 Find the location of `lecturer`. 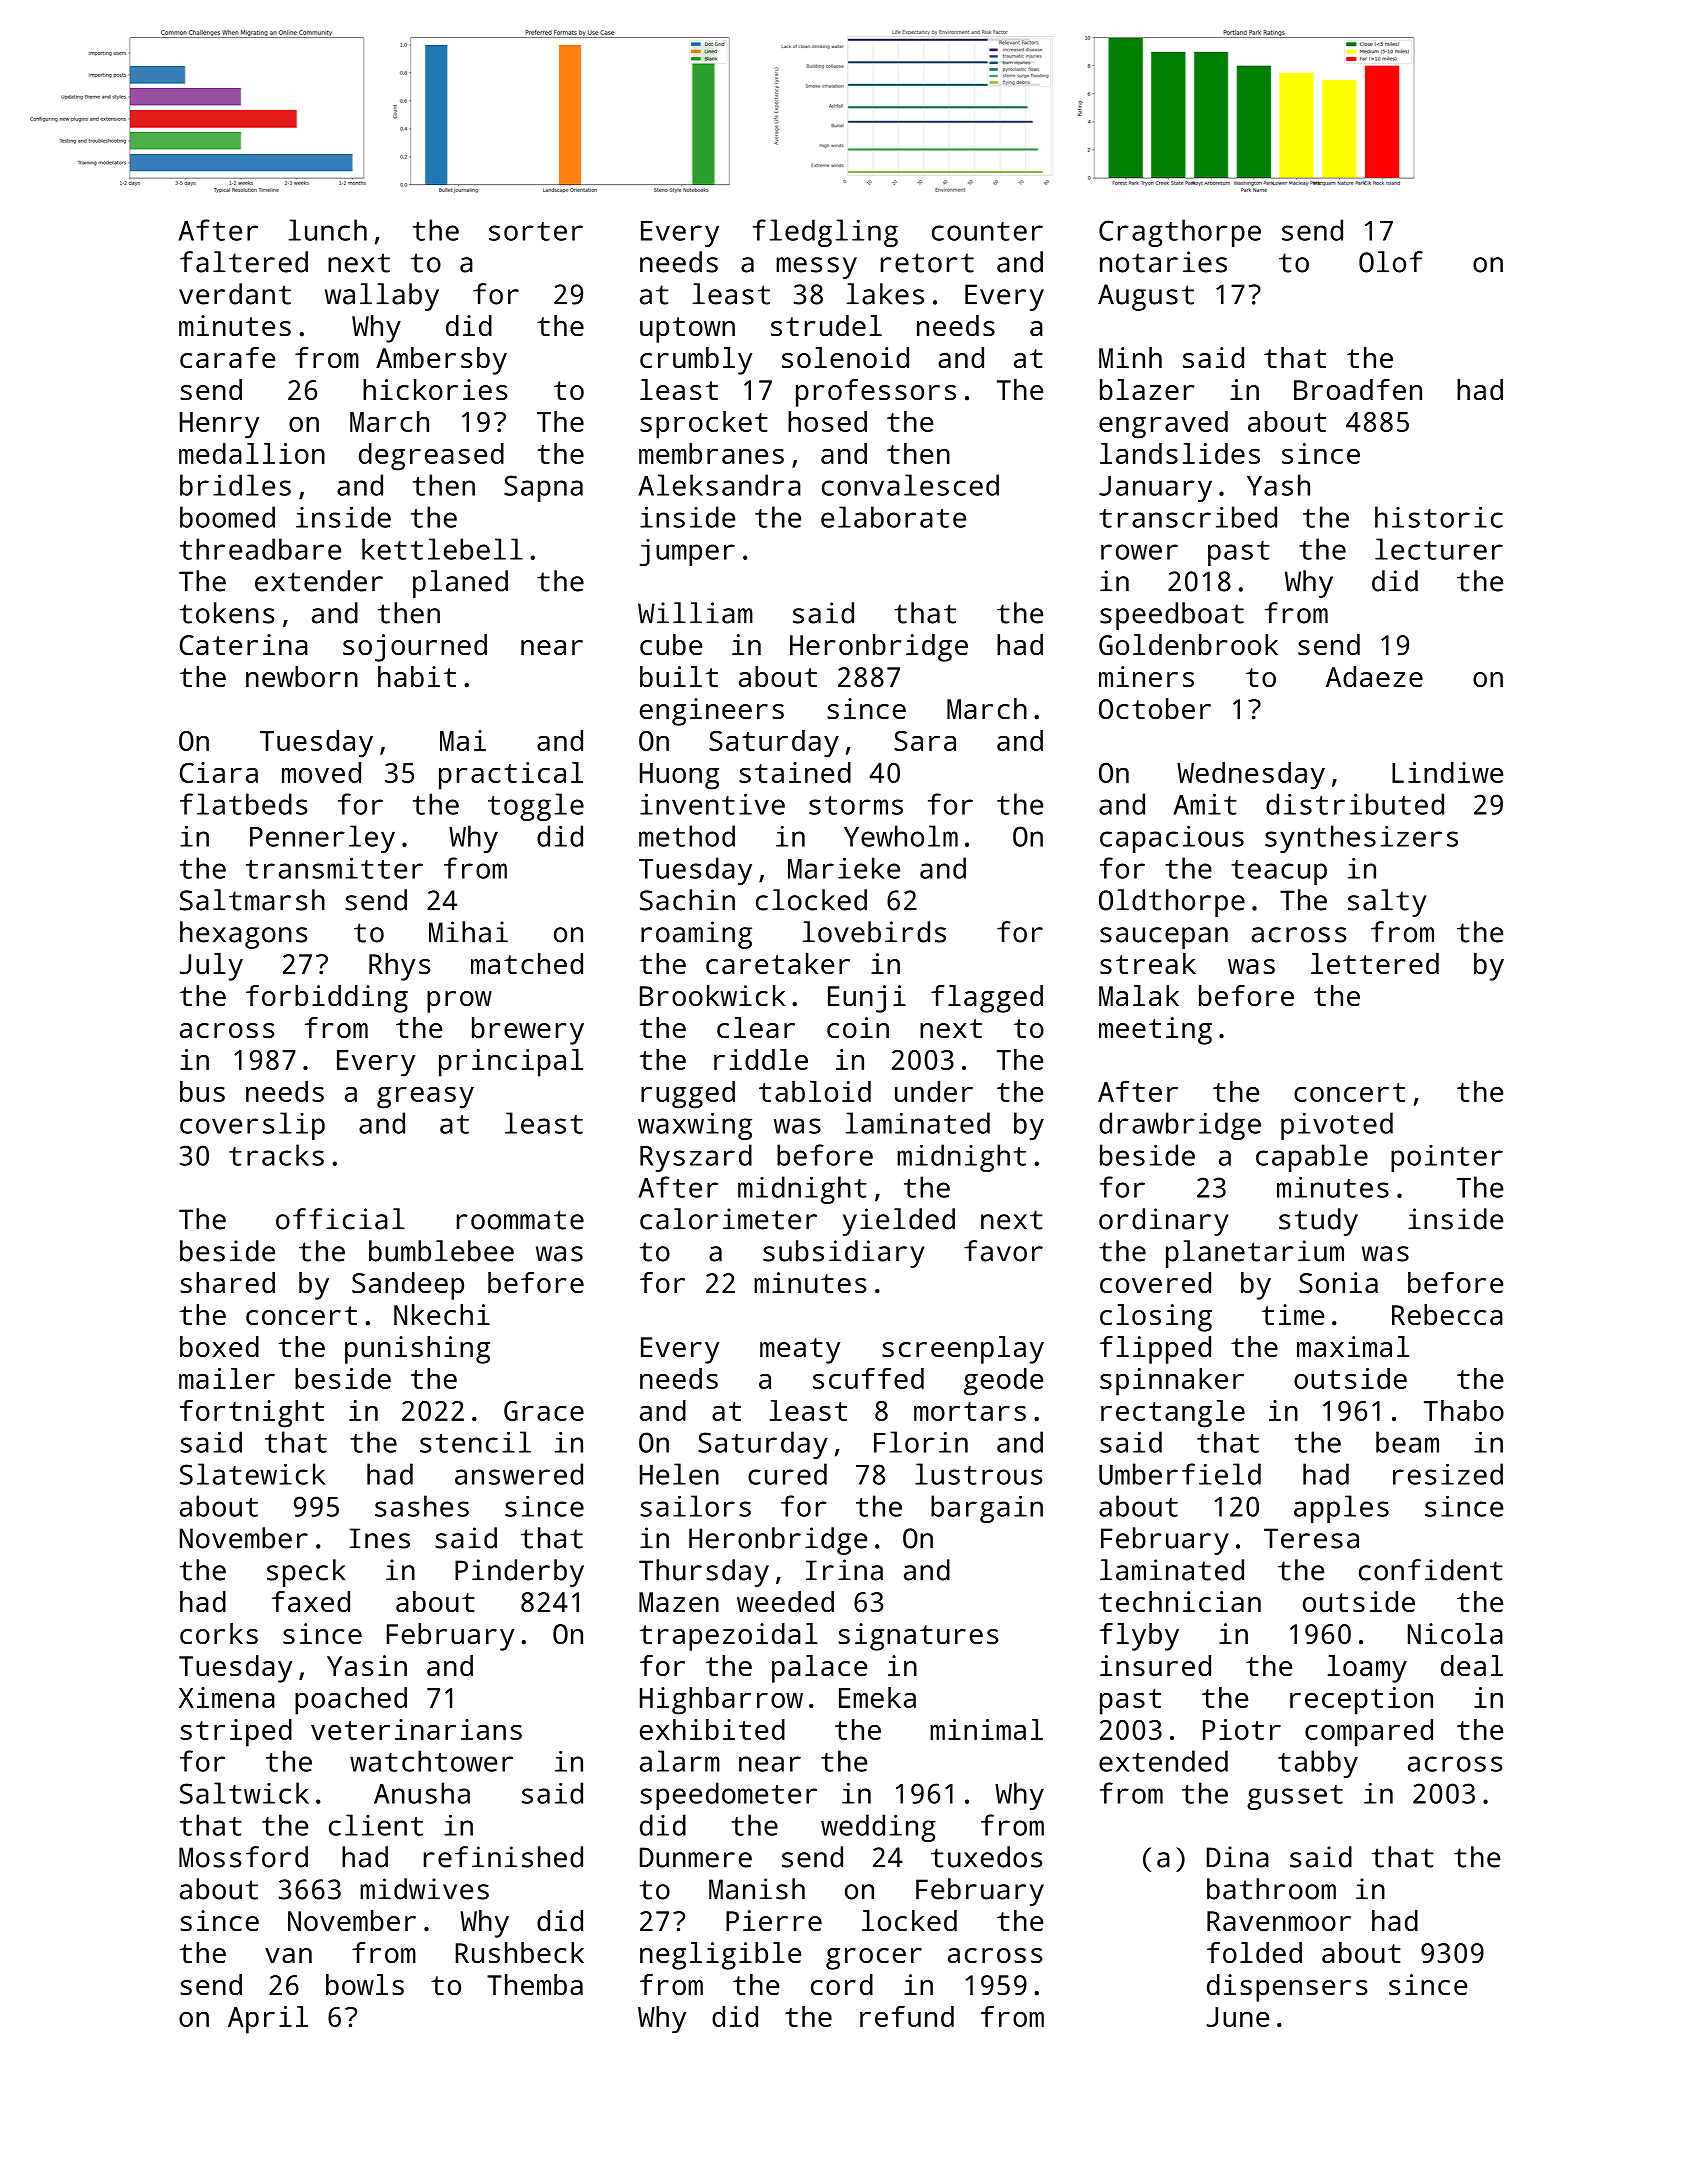

lecturer is located at coordinates (1439, 549).
